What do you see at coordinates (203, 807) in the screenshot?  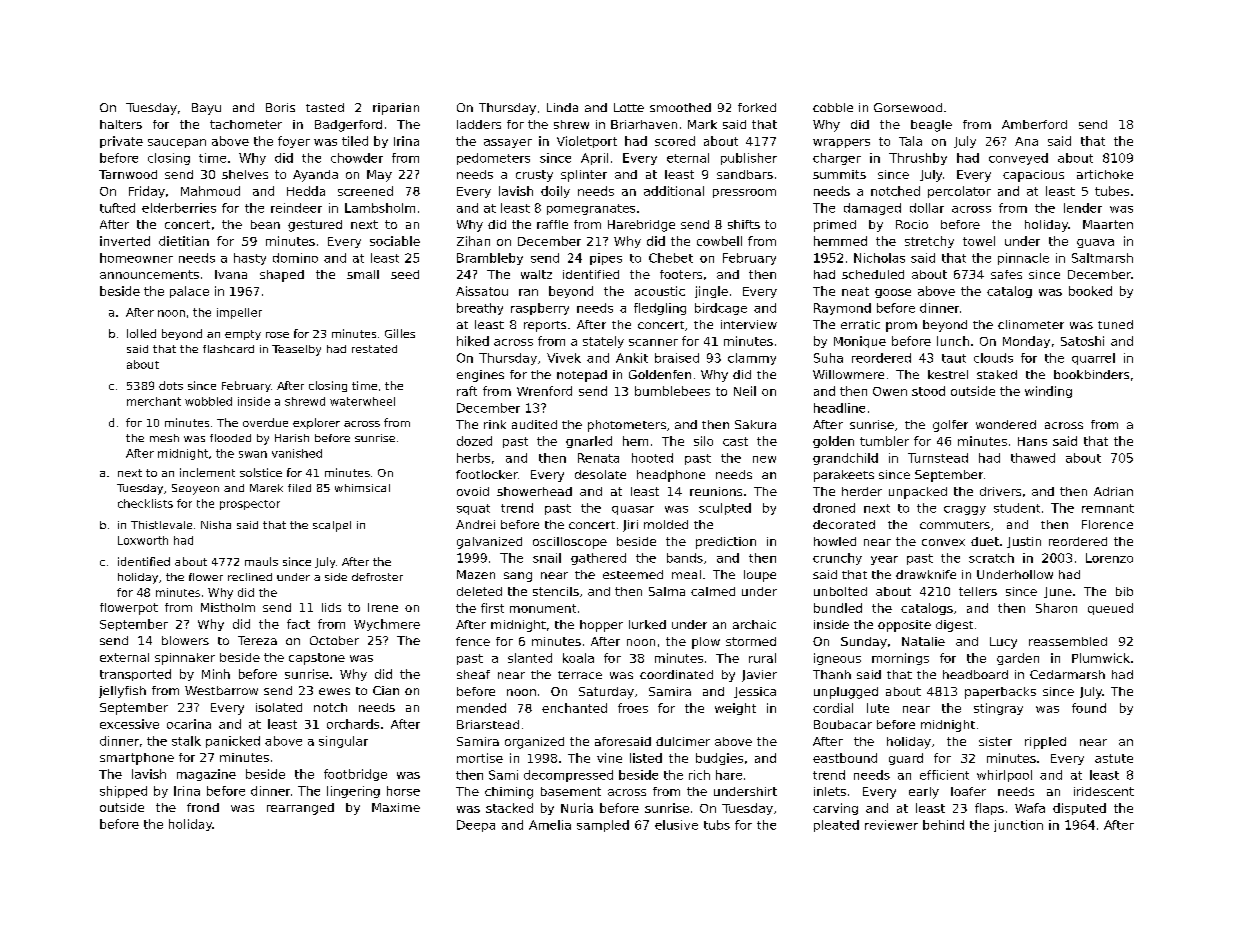 I see `frond` at bounding box center [203, 807].
